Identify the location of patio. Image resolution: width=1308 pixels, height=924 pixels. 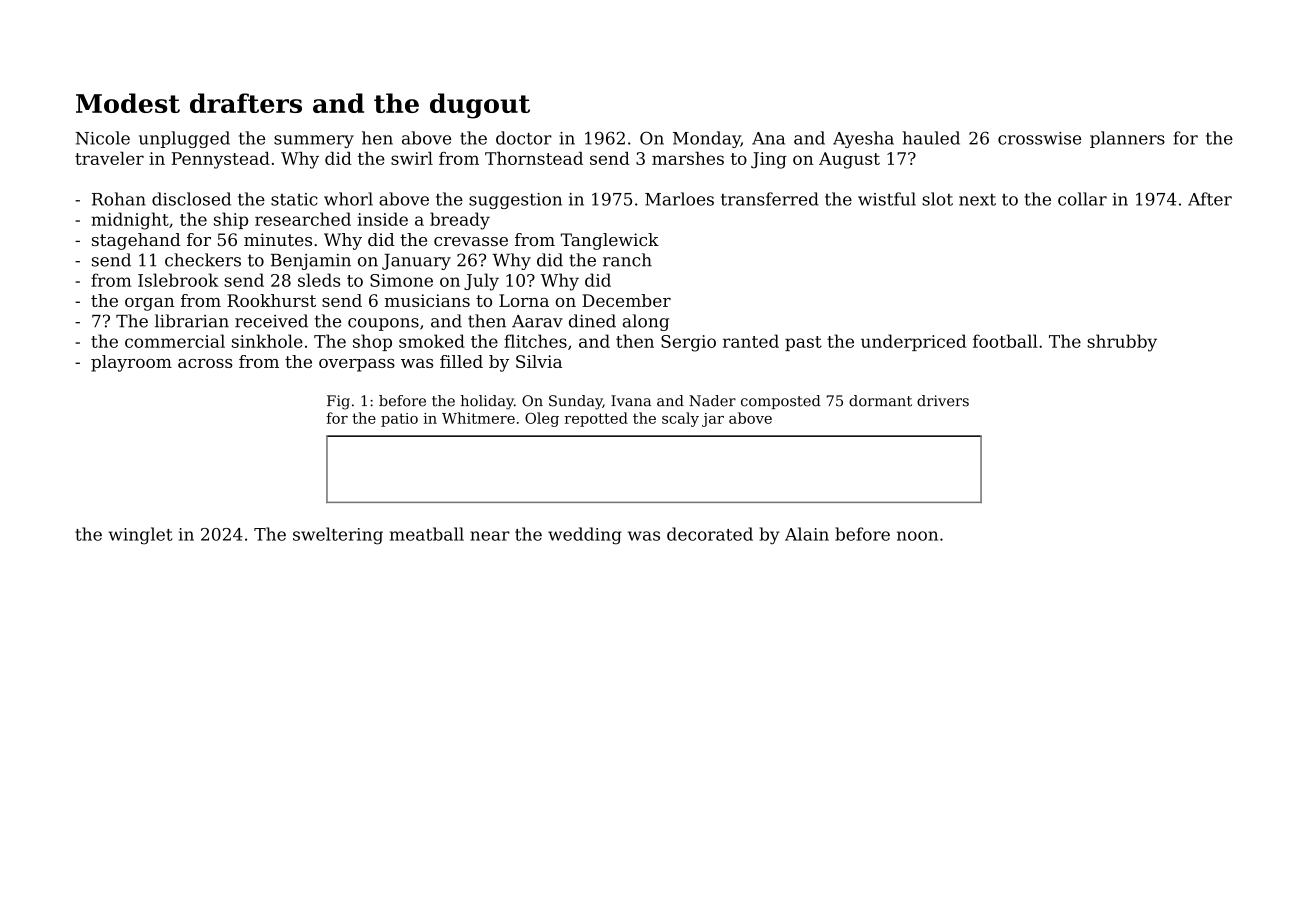
(399, 420).
